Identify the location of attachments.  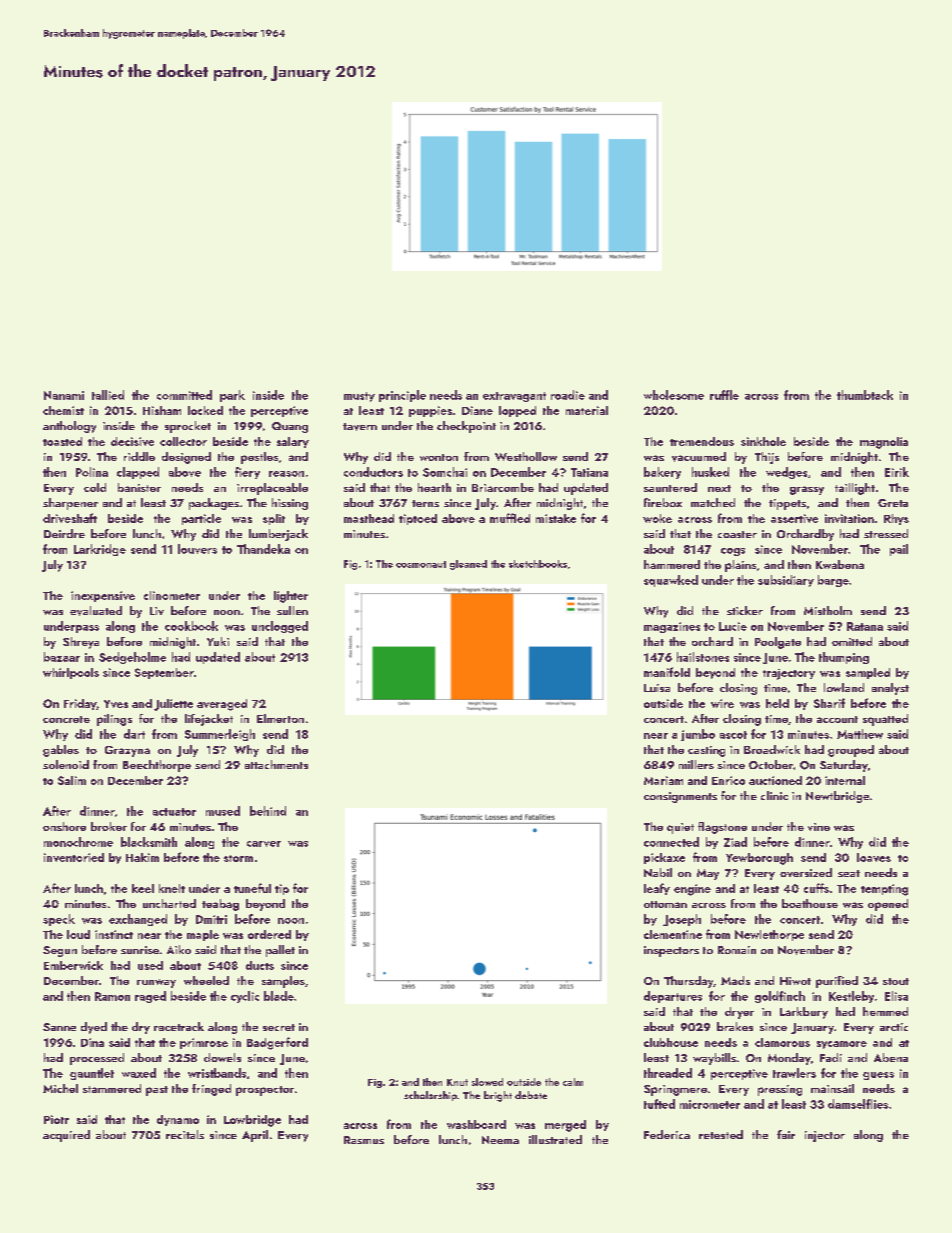
(276, 764).
